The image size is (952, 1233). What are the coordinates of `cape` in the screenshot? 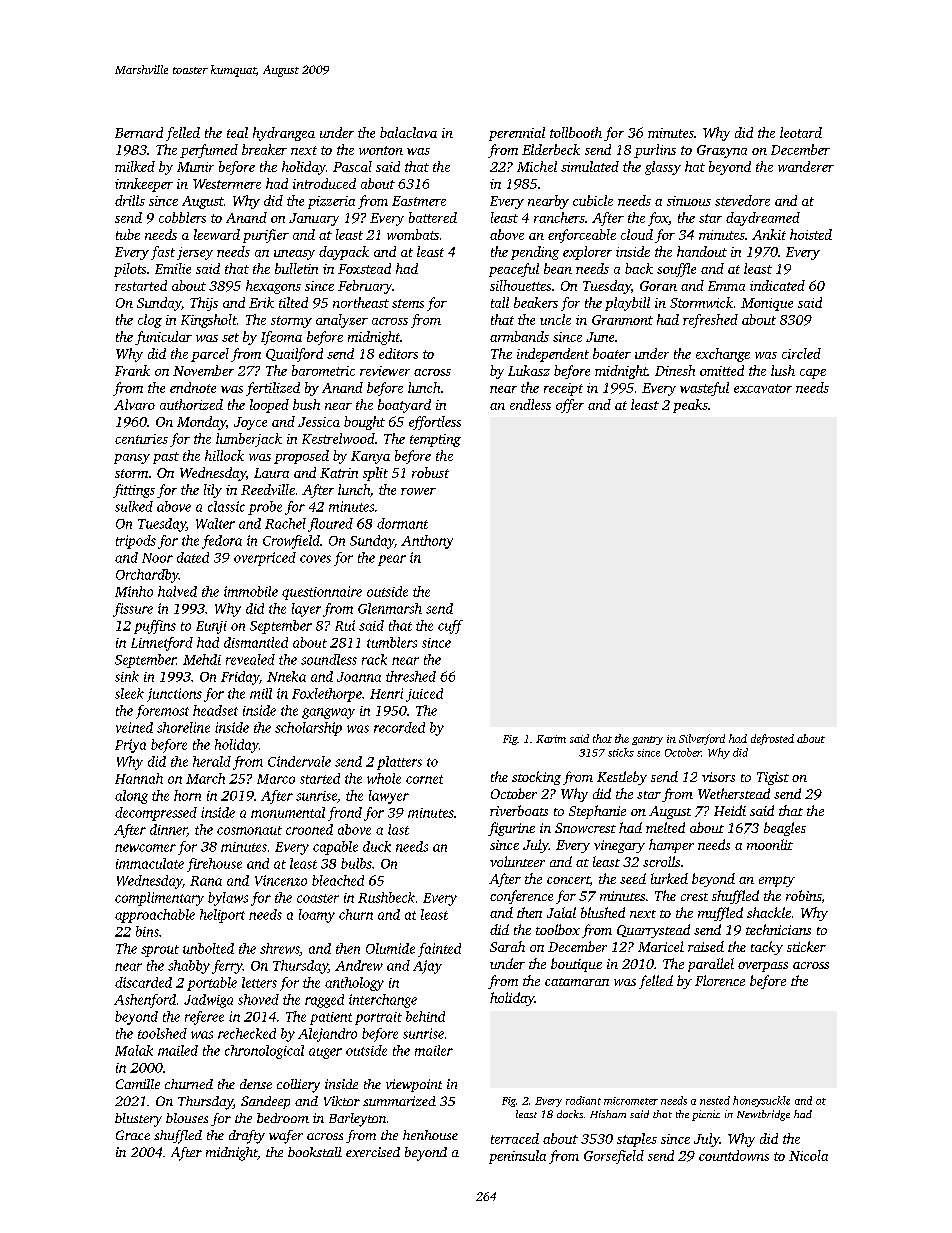 It's located at (813, 374).
